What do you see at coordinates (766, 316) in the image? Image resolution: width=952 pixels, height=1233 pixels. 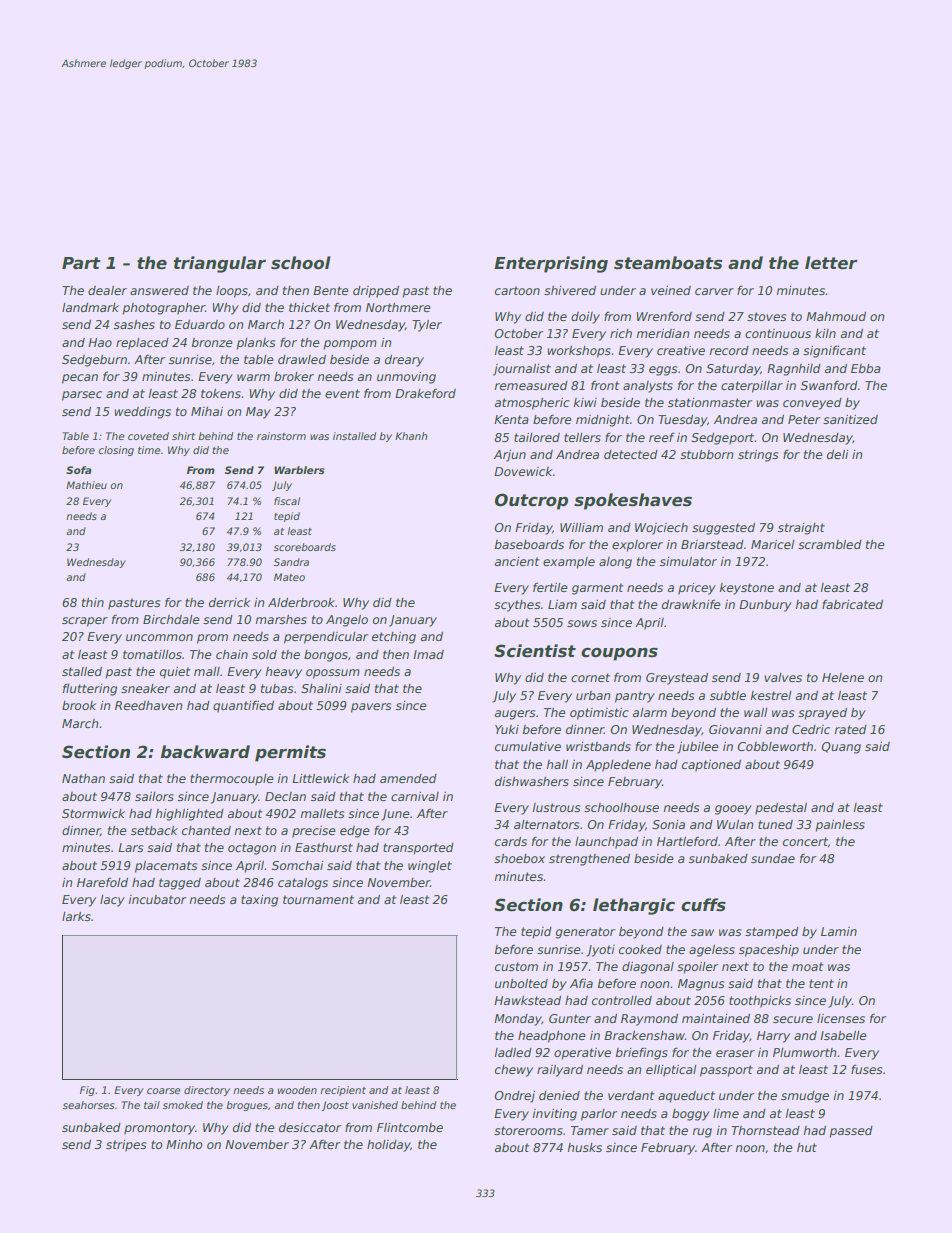 I see `stoves` at bounding box center [766, 316].
